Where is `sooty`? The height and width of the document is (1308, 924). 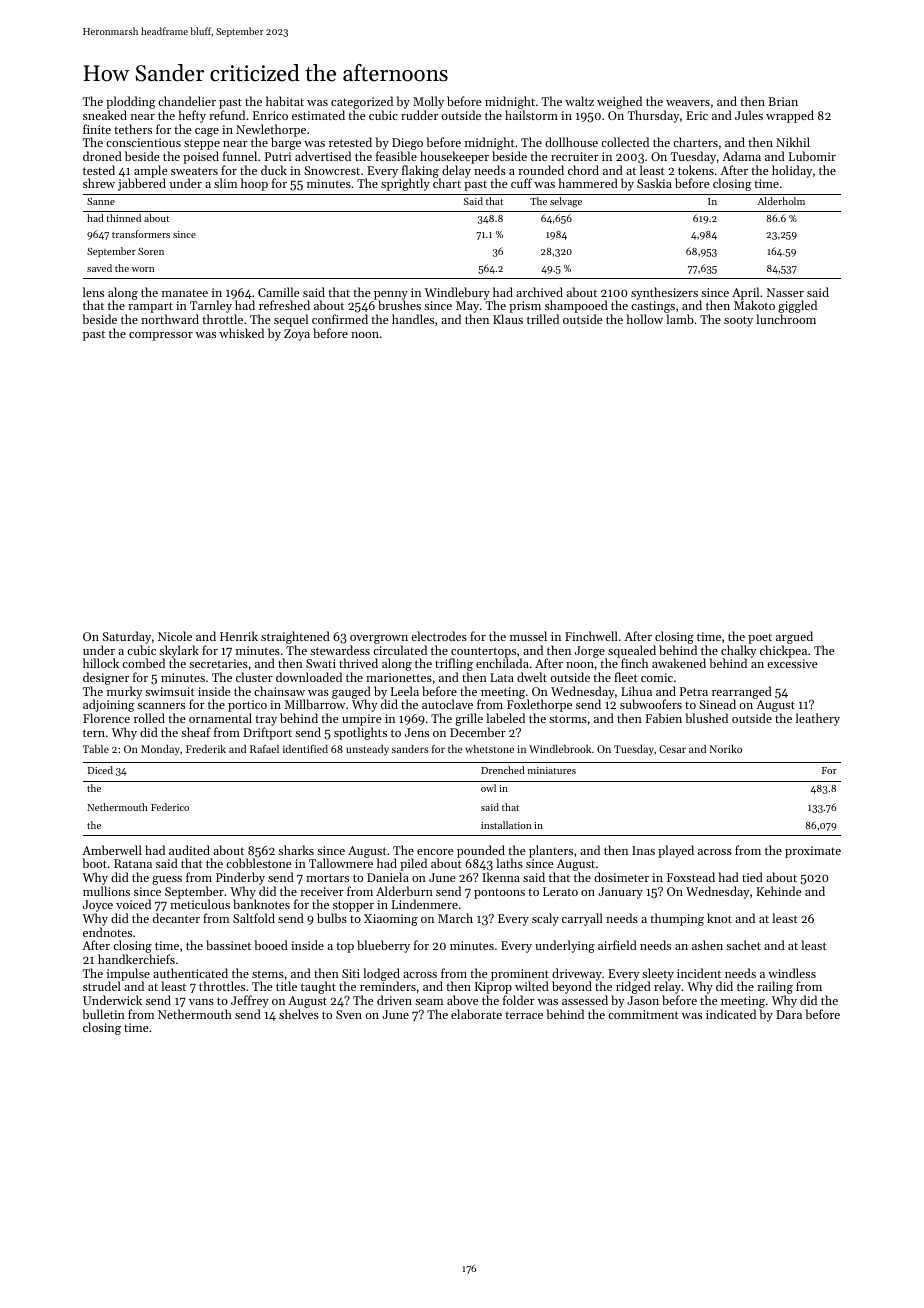
sooty is located at coordinates (738, 321).
